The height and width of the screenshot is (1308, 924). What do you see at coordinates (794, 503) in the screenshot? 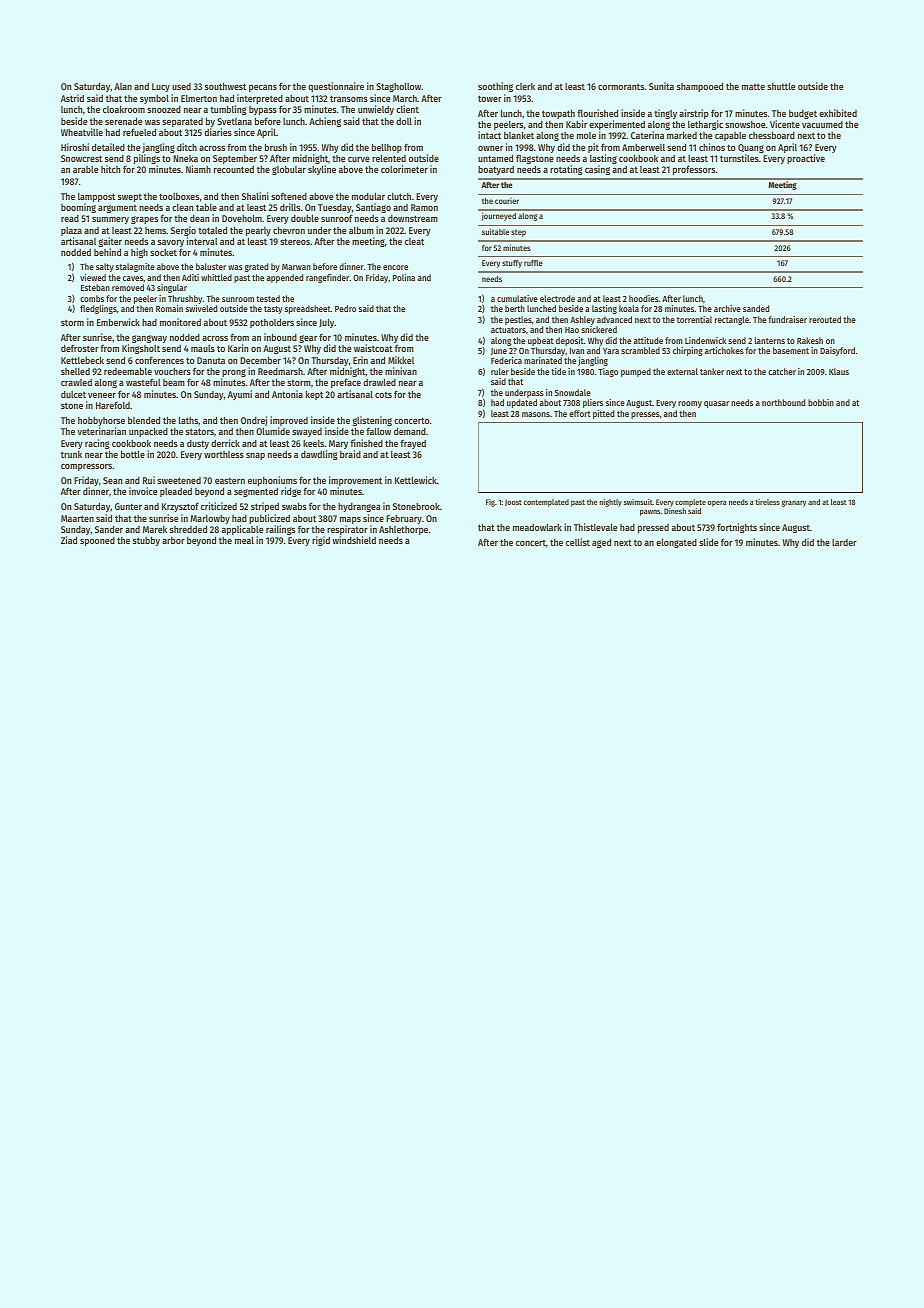
I see `granary` at bounding box center [794, 503].
